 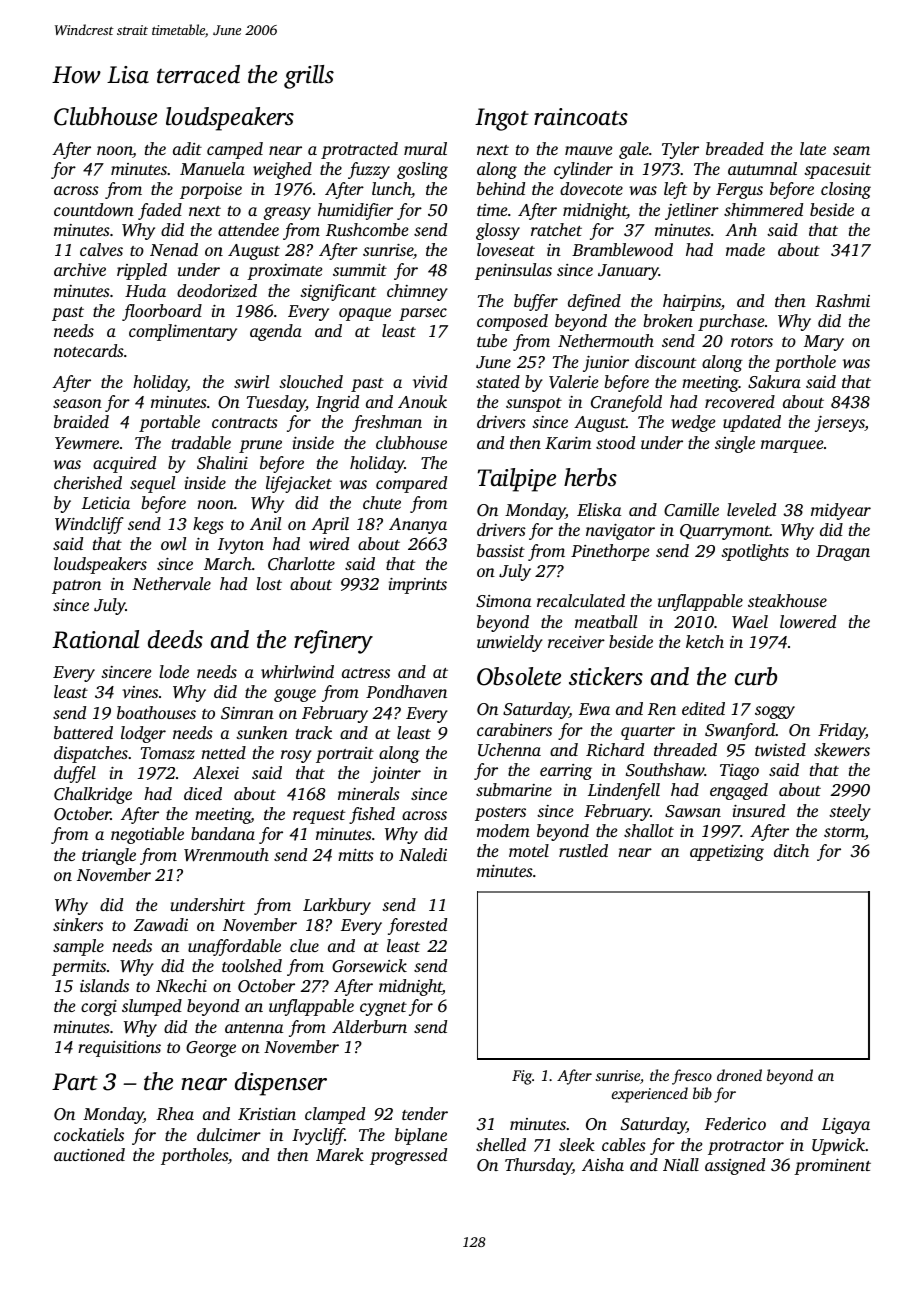 I want to click on fuzzy, so click(x=369, y=170).
